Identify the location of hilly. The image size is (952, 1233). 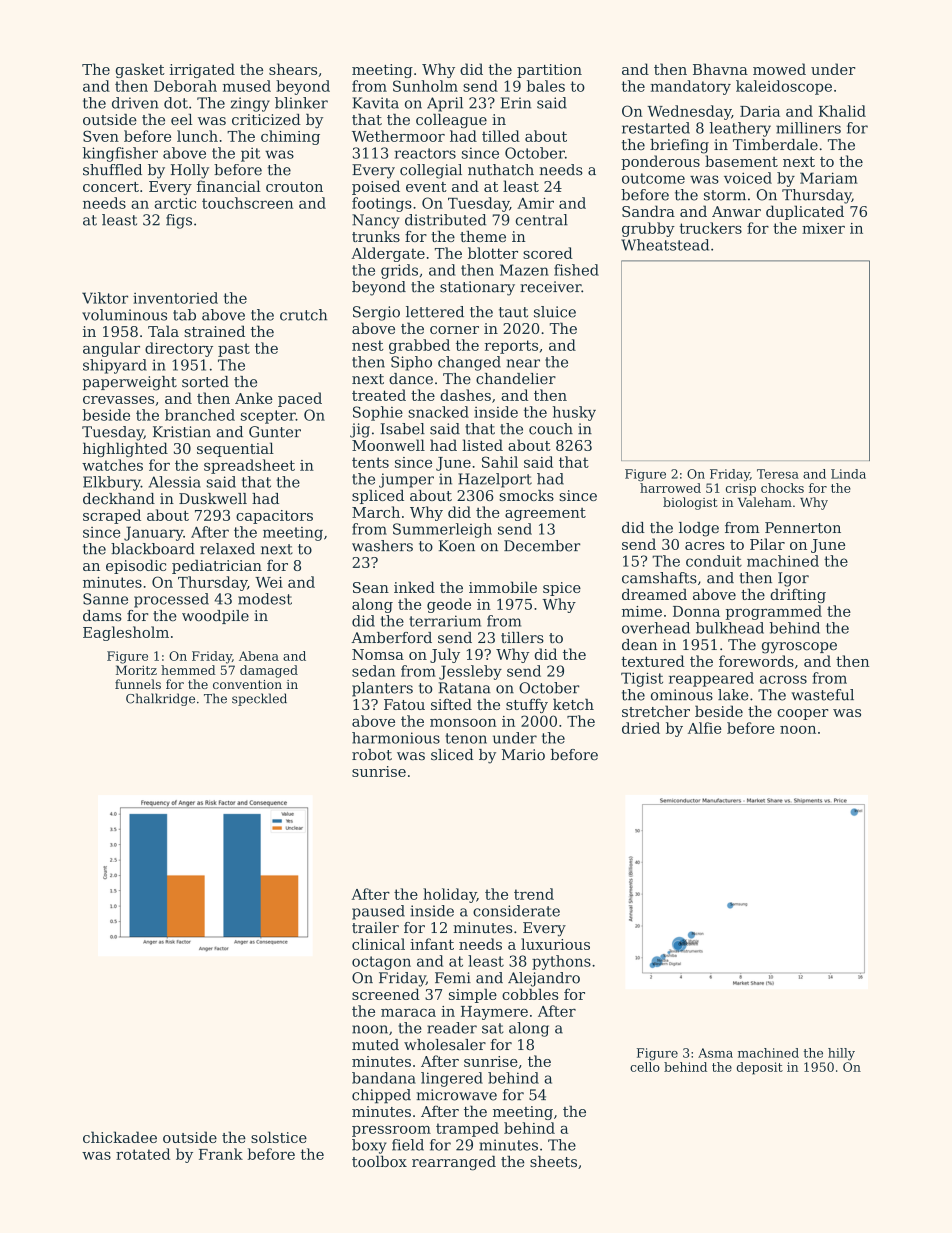
(841, 1054).
